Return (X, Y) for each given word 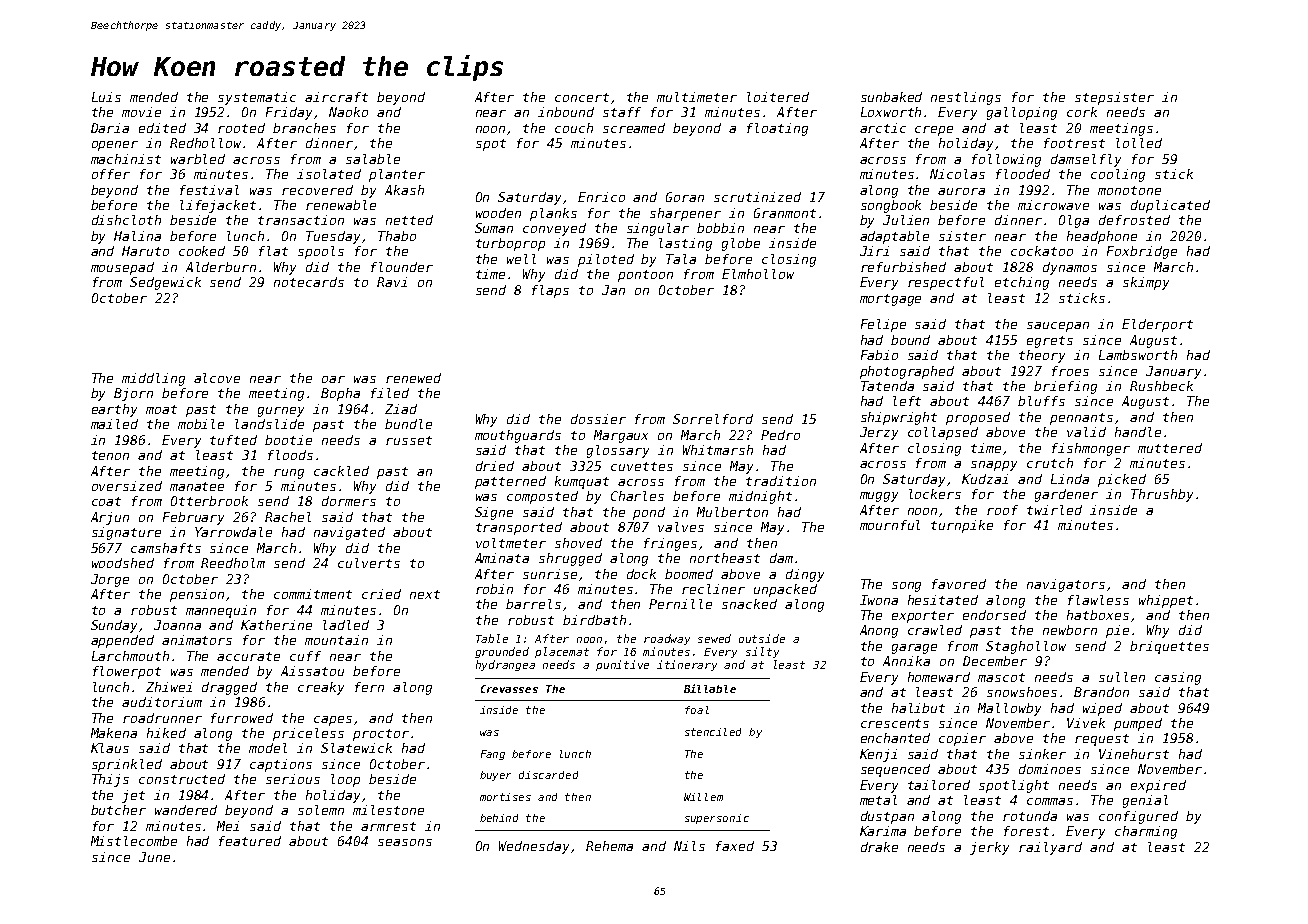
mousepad (122, 268)
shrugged (570, 559)
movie (141, 112)
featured (250, 841)
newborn (1070, 630)
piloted (606, 260)
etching (1022, 283)
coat (106, 501)
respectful (946, 283)
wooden (498, 213)
